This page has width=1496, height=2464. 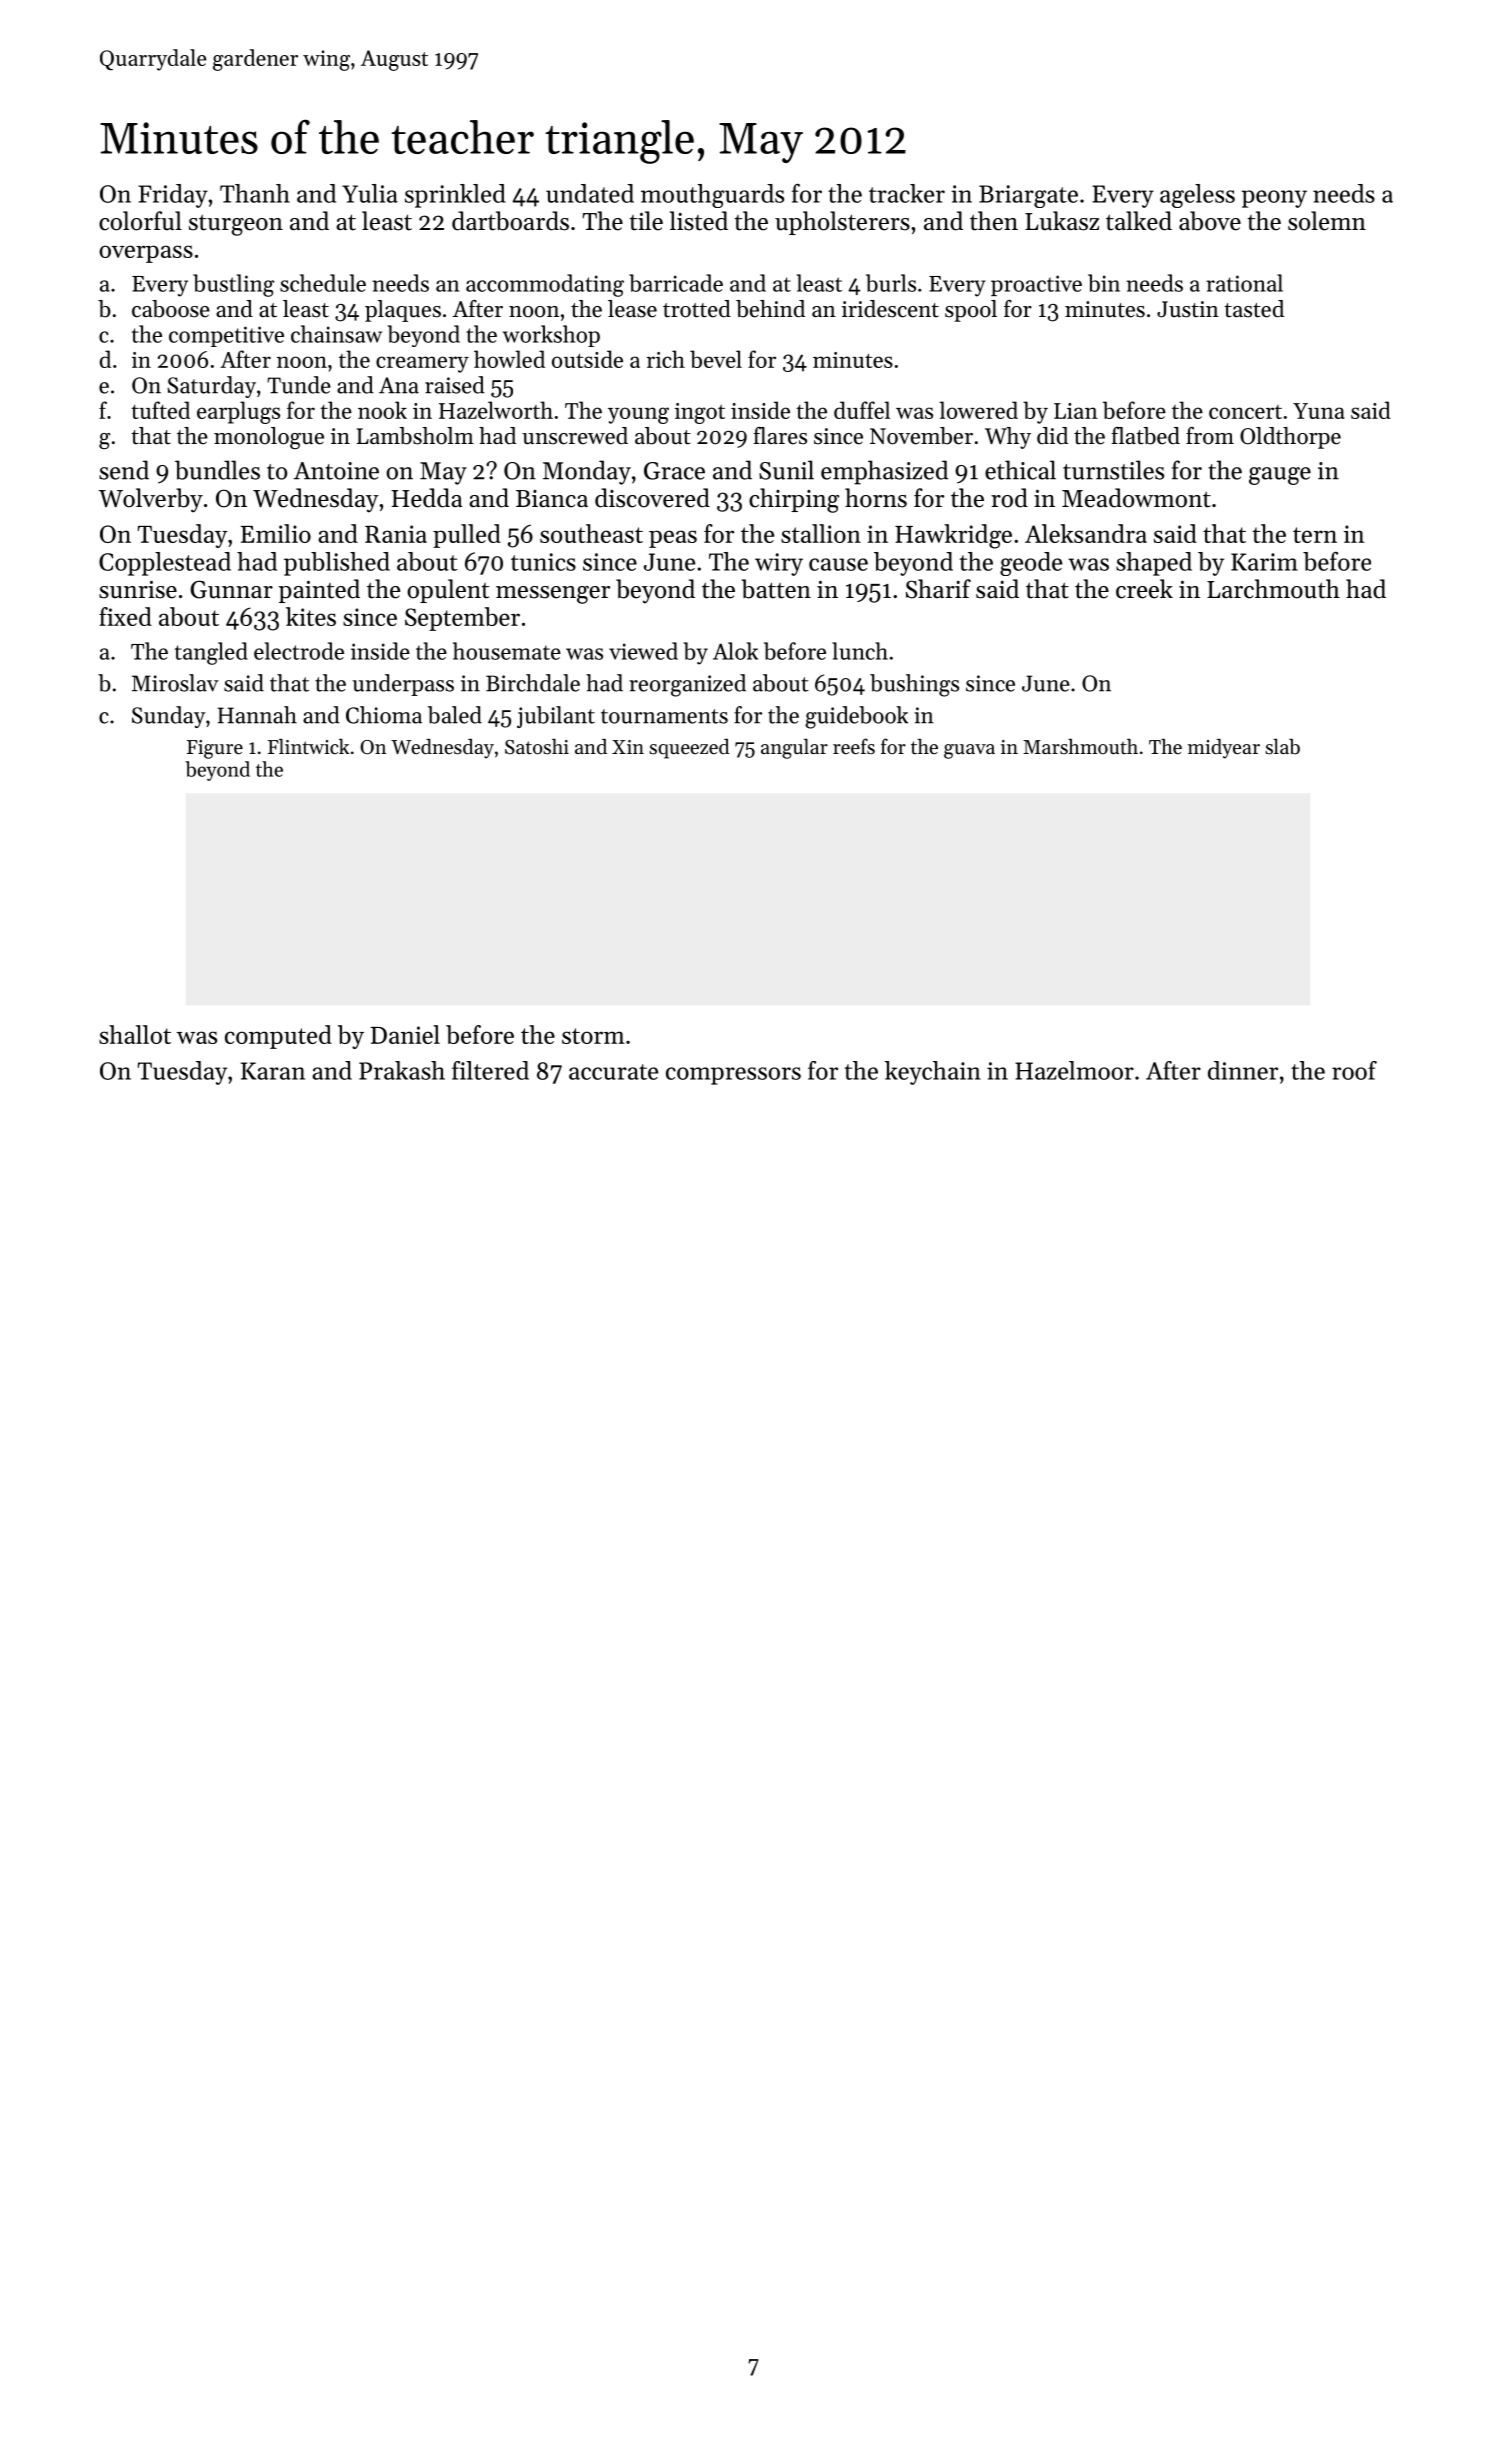 I want to click on roof, so click(x=1354, y=1070).
